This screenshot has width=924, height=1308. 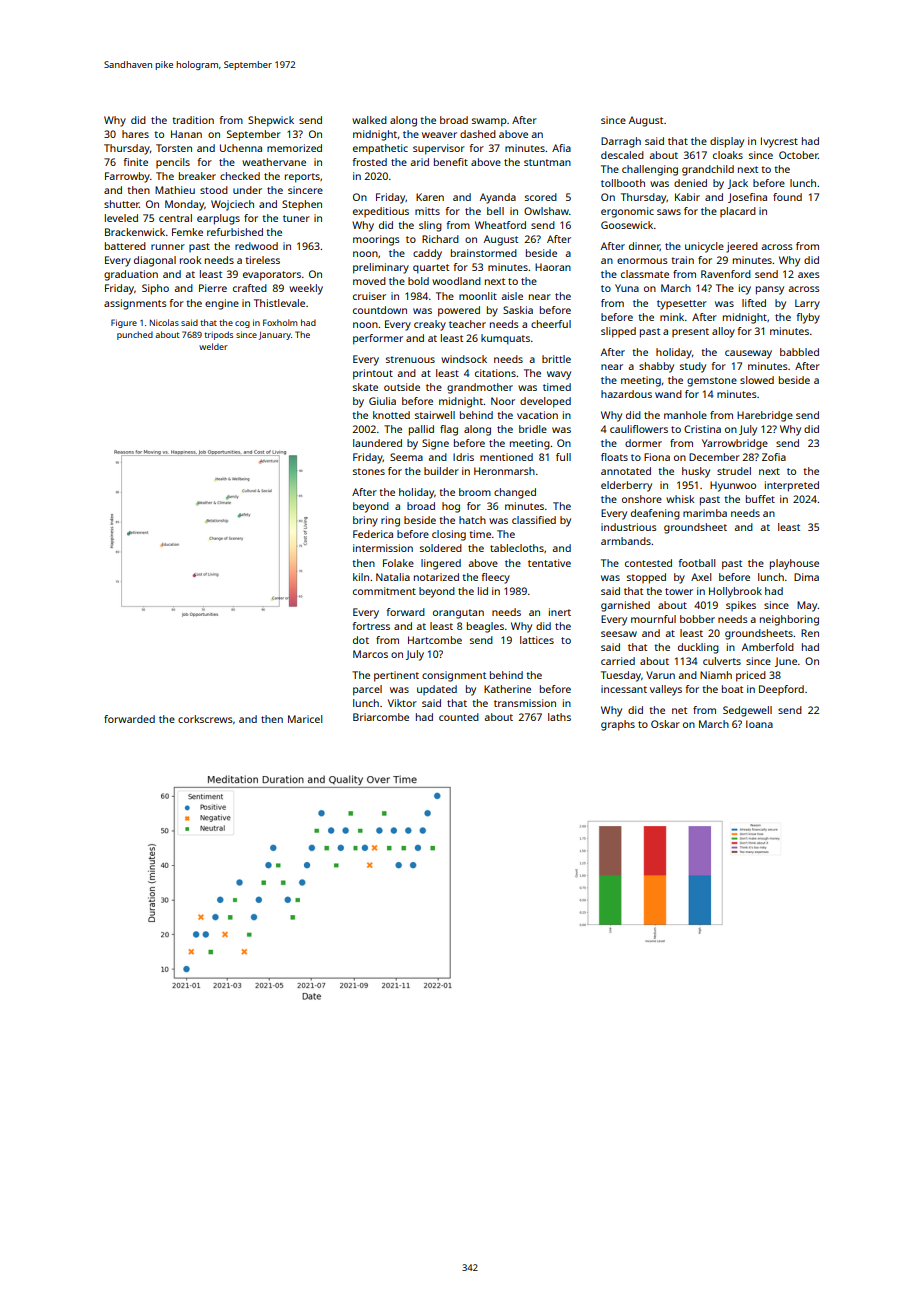 What do you see at coordinates (365, 521) in the screenshot?
I see `briny` at bounding box center [365, 521].
